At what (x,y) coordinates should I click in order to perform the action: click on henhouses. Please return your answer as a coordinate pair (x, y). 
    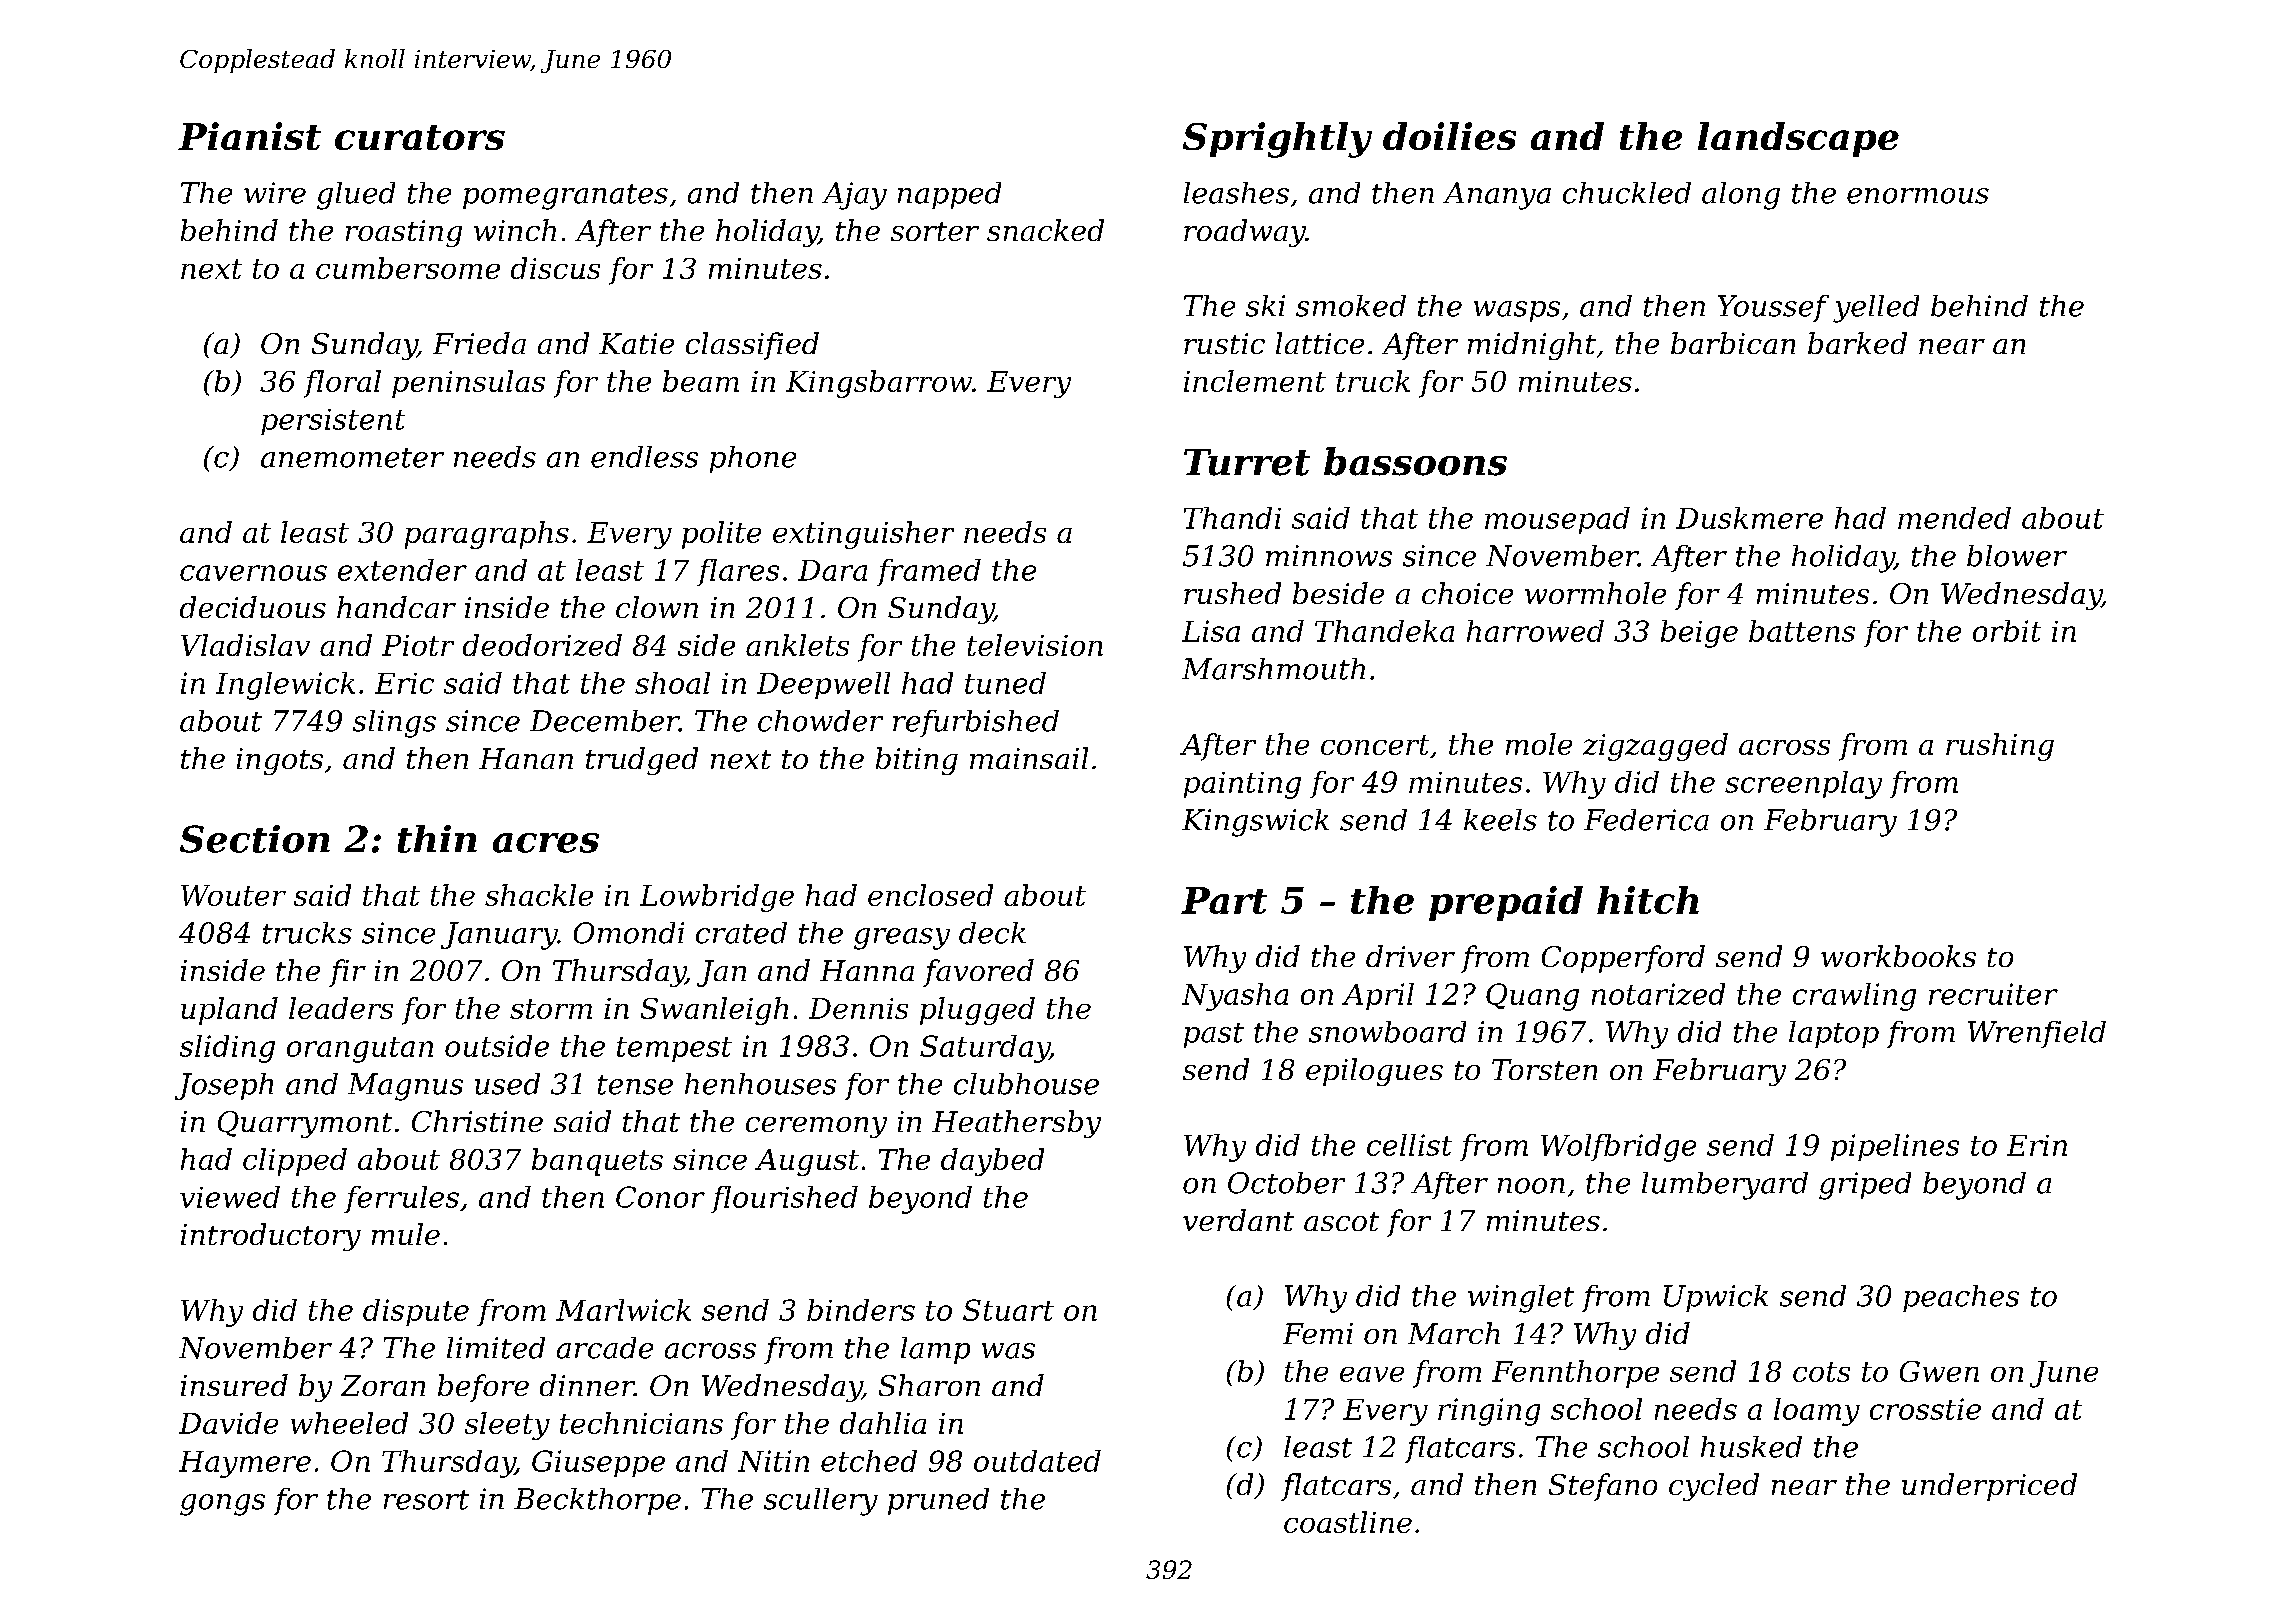
    Looking at the image, I should click on (760, 1084).
